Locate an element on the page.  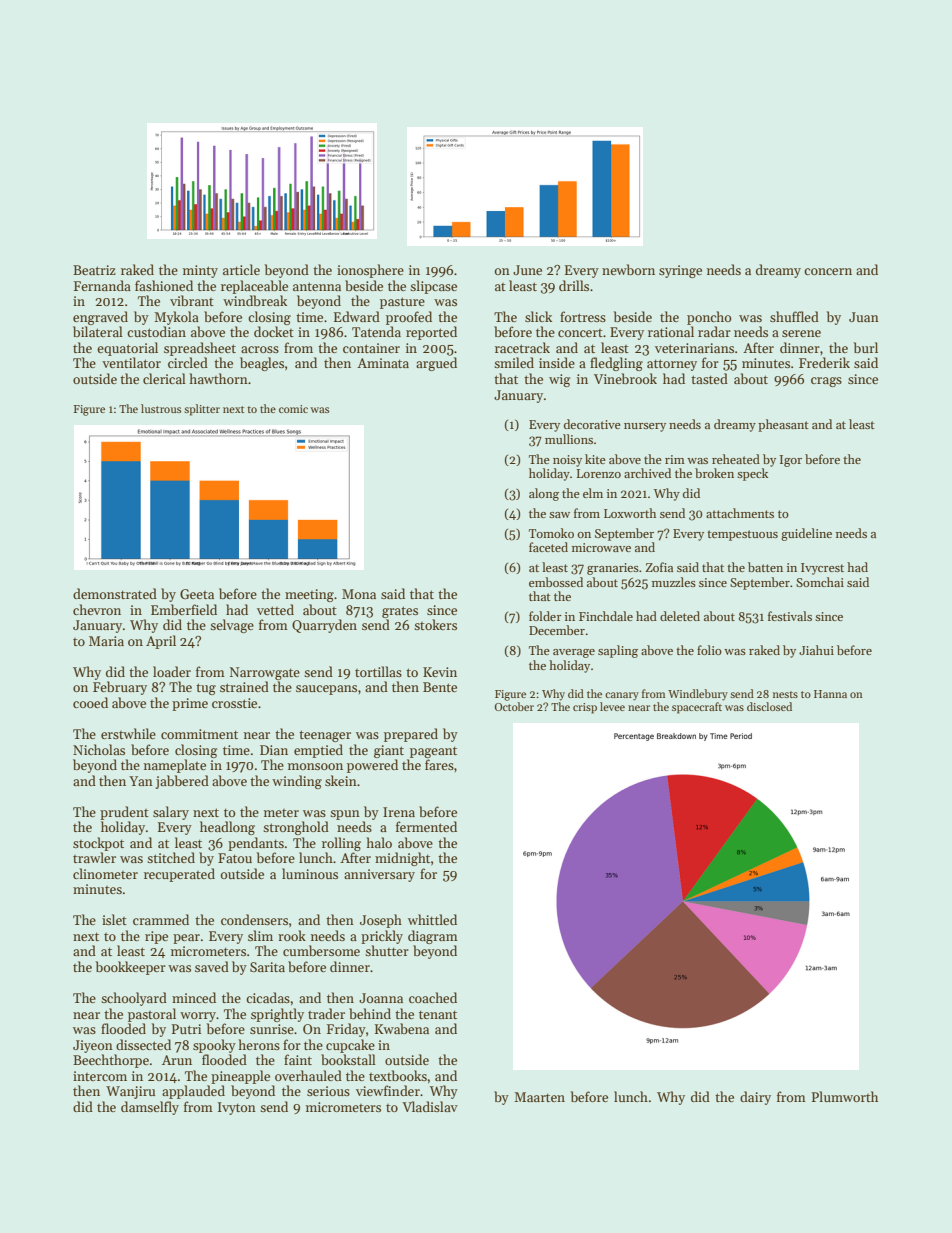
tug is located at coordinates (206, 689).
